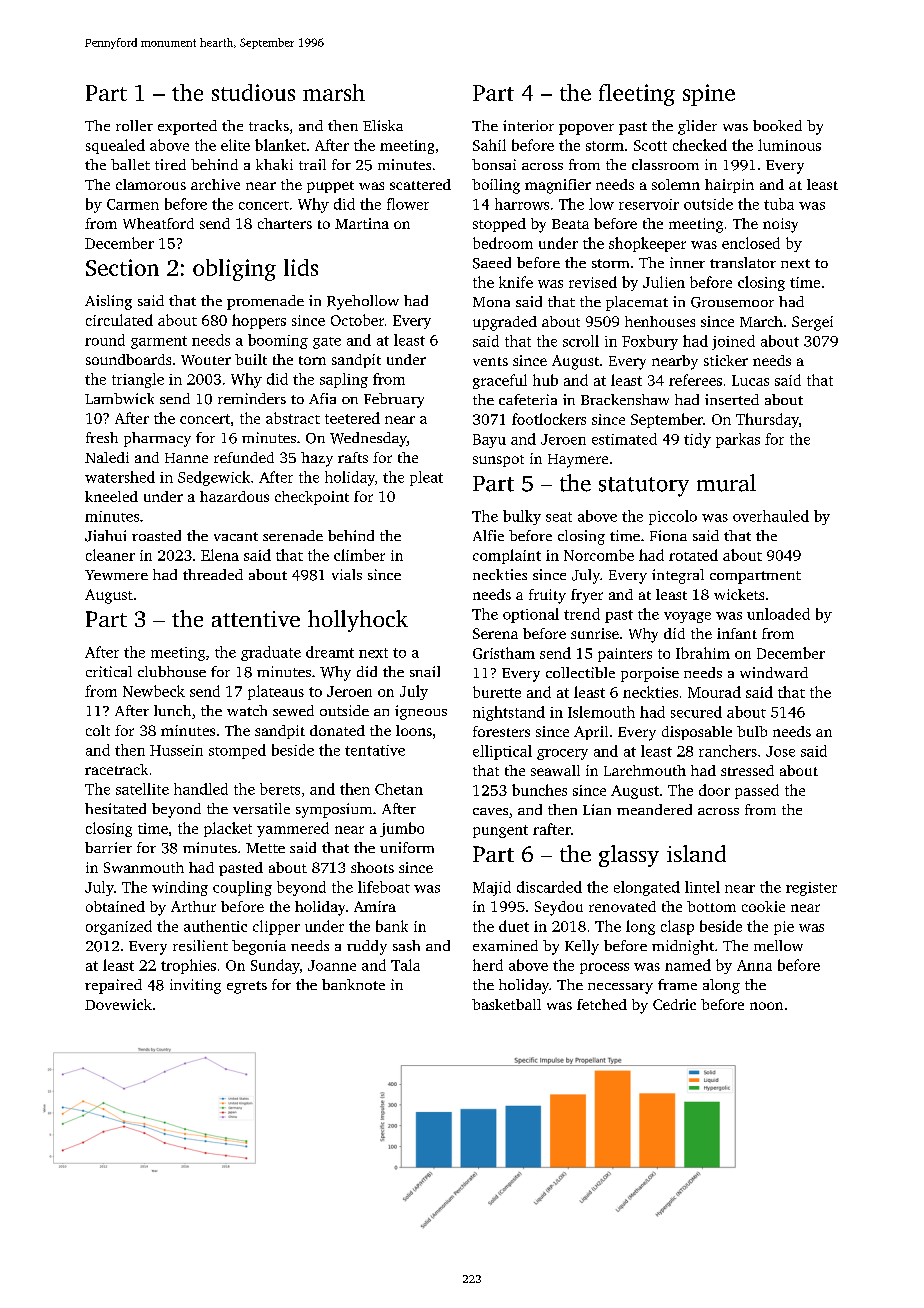 The width and height of the image is (924, 1308). What do you see at coordinates (777, 125) in the image?
I see `booked` at bounding box center [777, 125].
